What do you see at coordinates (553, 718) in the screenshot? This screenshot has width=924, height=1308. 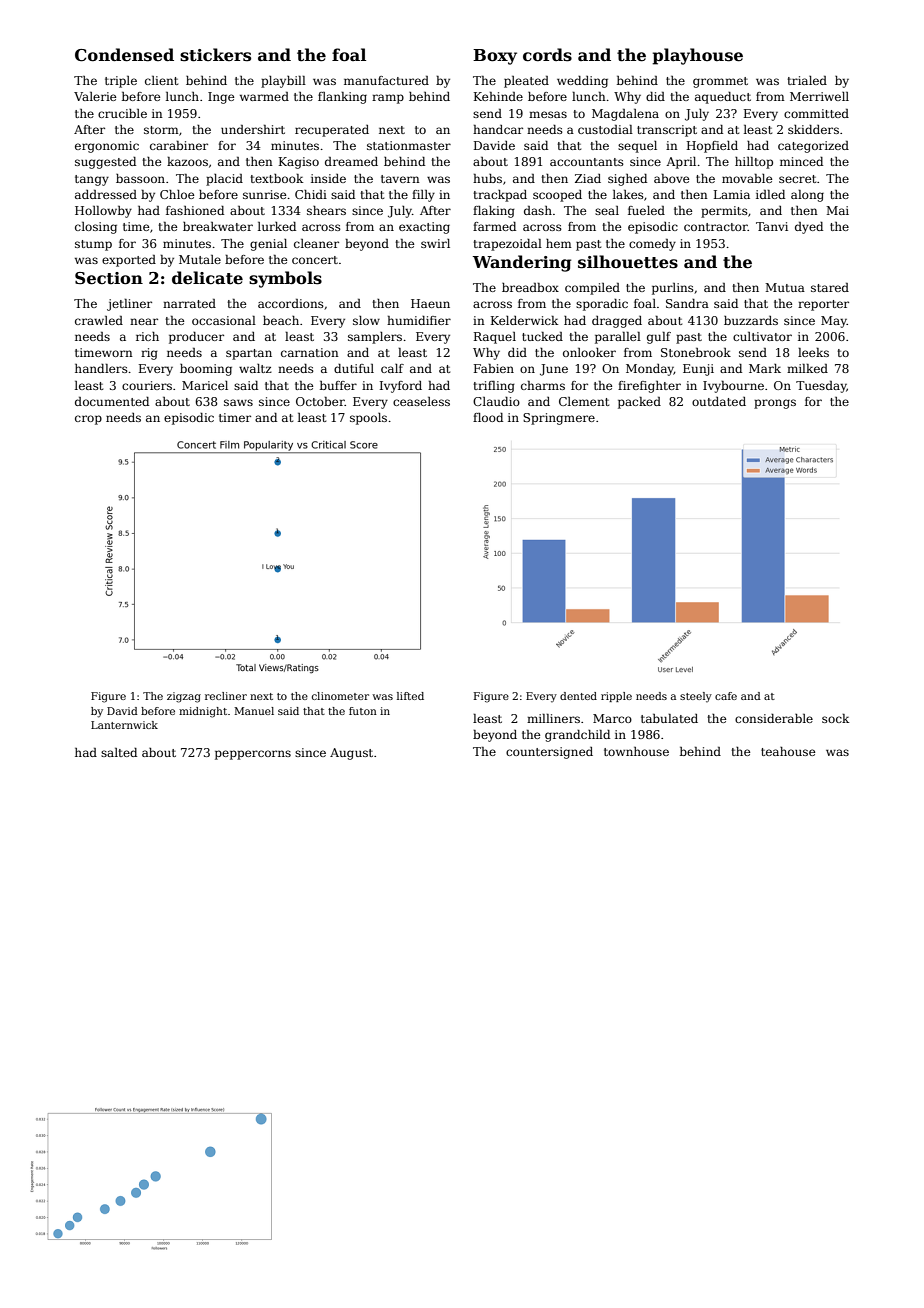 I see `milliners` at bounding box center [553, 718].
